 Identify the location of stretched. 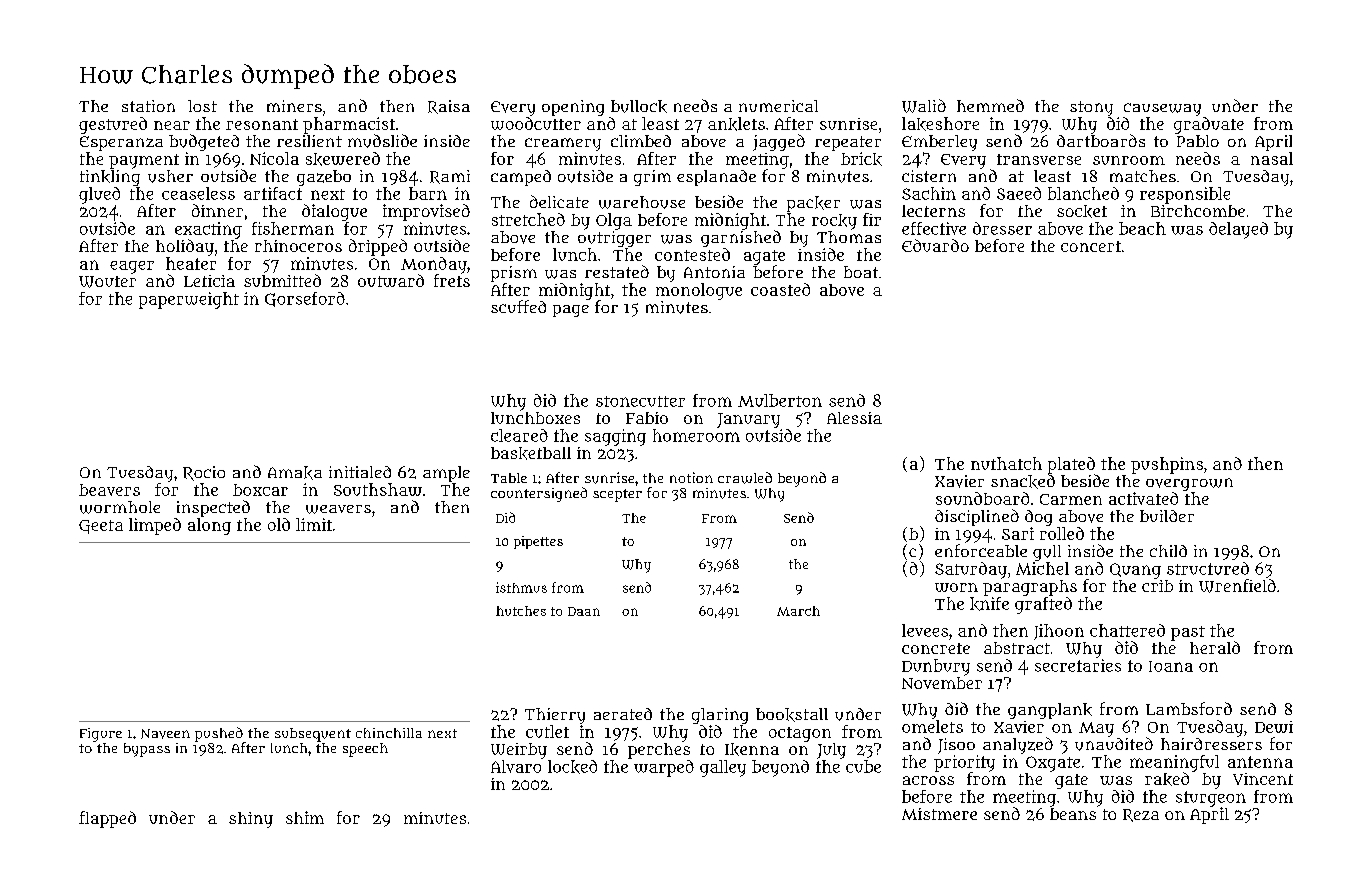
(528, 219).
